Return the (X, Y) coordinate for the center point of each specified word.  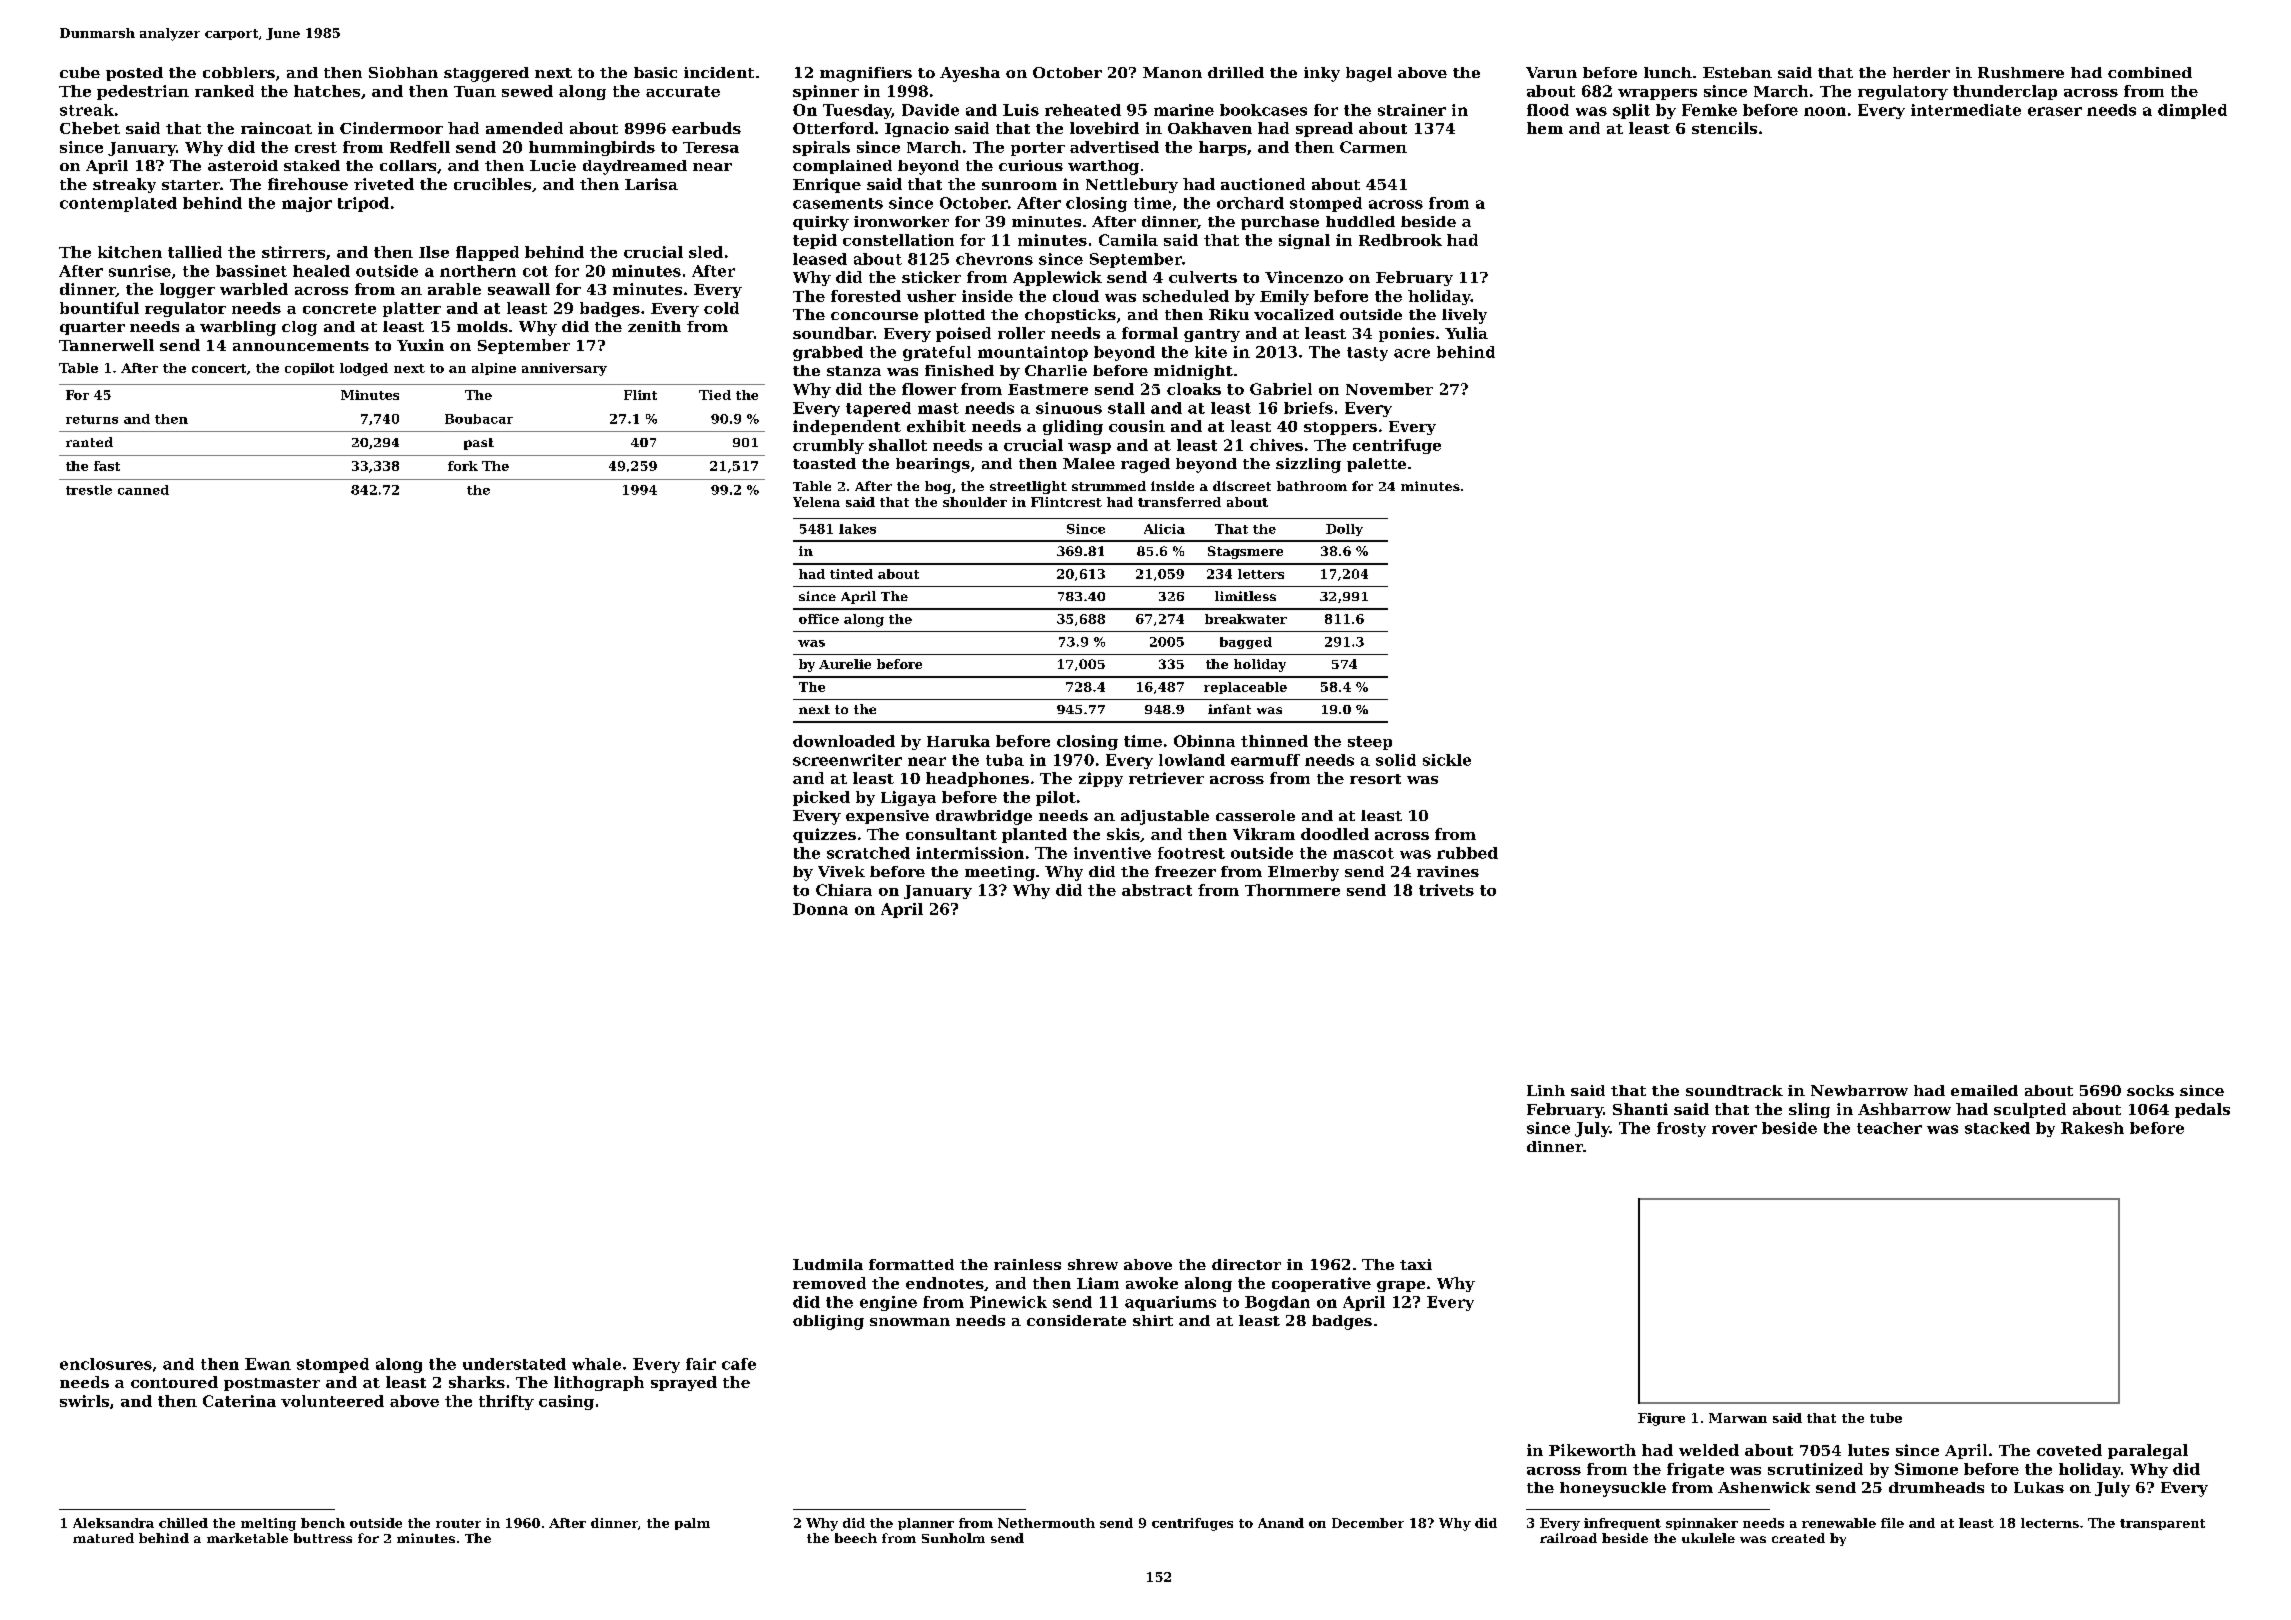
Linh (1546, 1090)
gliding (1073, 427)
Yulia (1466, 333)
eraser (2055, 111)
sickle (1447, 760)
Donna (820, 909)
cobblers (239, 72)
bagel (1369, 74)
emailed (1984, 1090)
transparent (2162, 1524)
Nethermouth (1046, 1523)
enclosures (106, 1364)
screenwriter (847, 760)
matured (103, 1538)
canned (143, 490)
